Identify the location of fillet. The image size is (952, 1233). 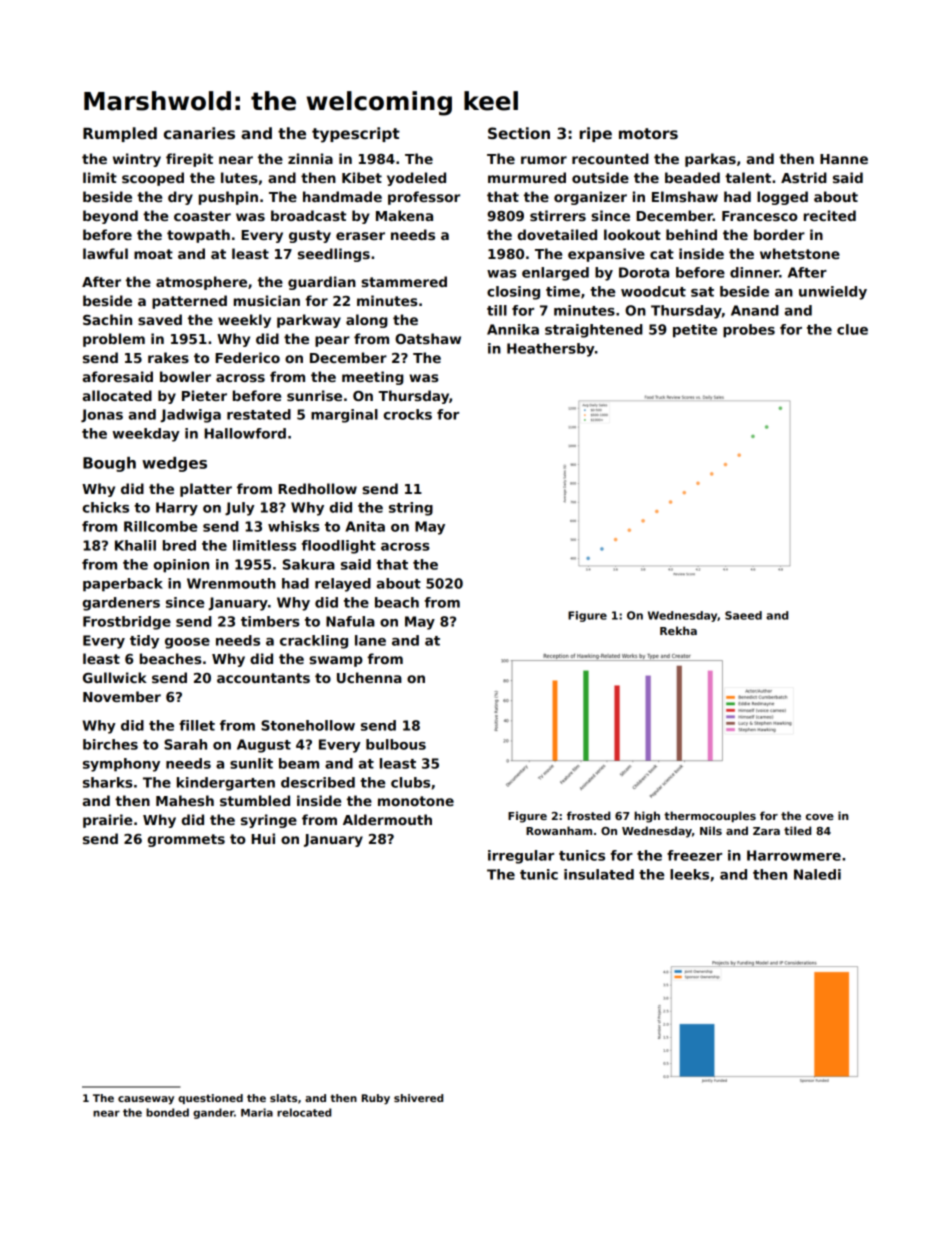
(197, 725).
